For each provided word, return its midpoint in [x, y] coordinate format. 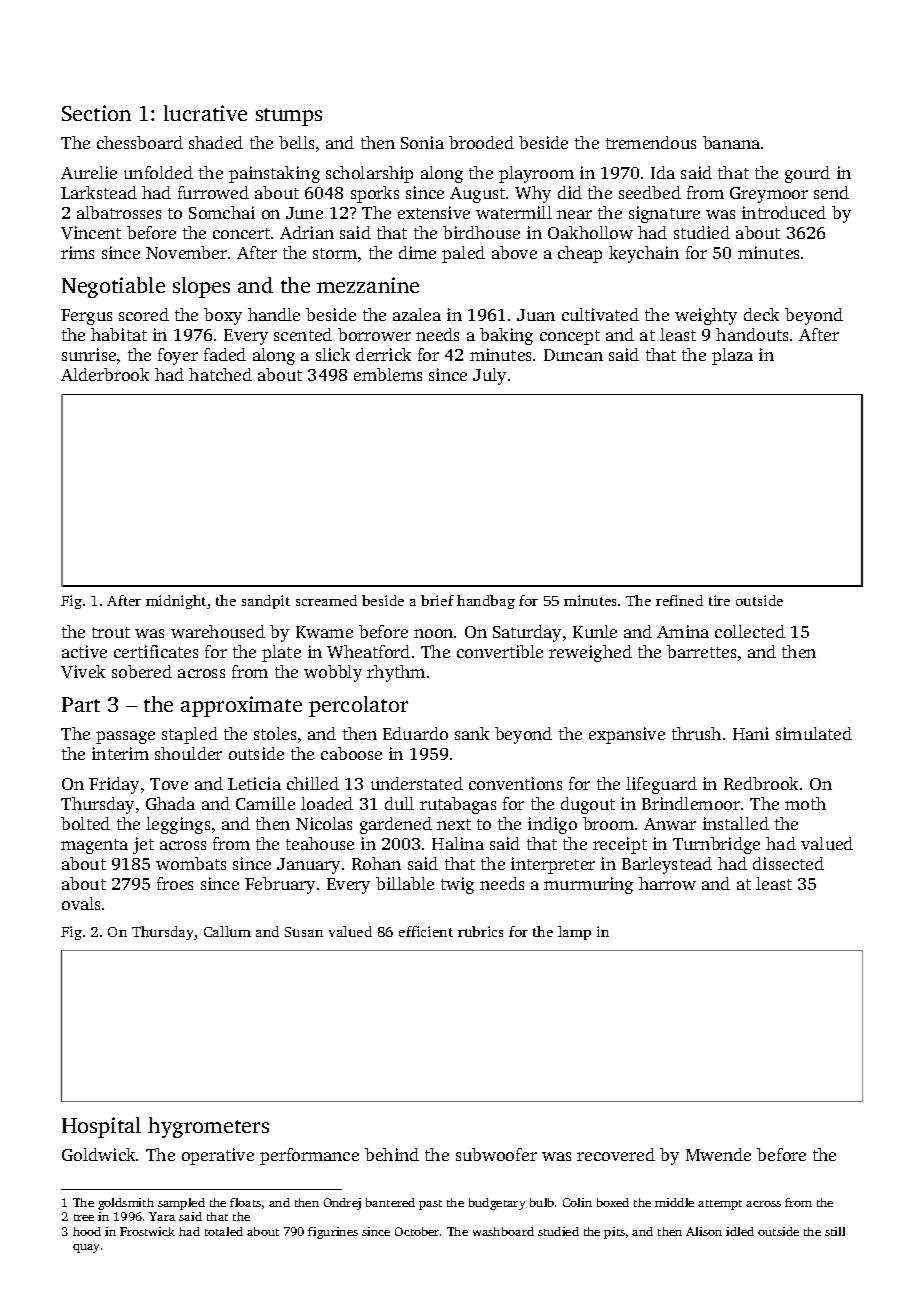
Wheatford [368, 651]
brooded [481, 142]
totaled [224, 1231]
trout [111, 632]
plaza [732, 356]
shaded [216, 142]
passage [125, 737]
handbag [486, 602]
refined [679, 600]
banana [731, 142]
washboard [503, 1231]
